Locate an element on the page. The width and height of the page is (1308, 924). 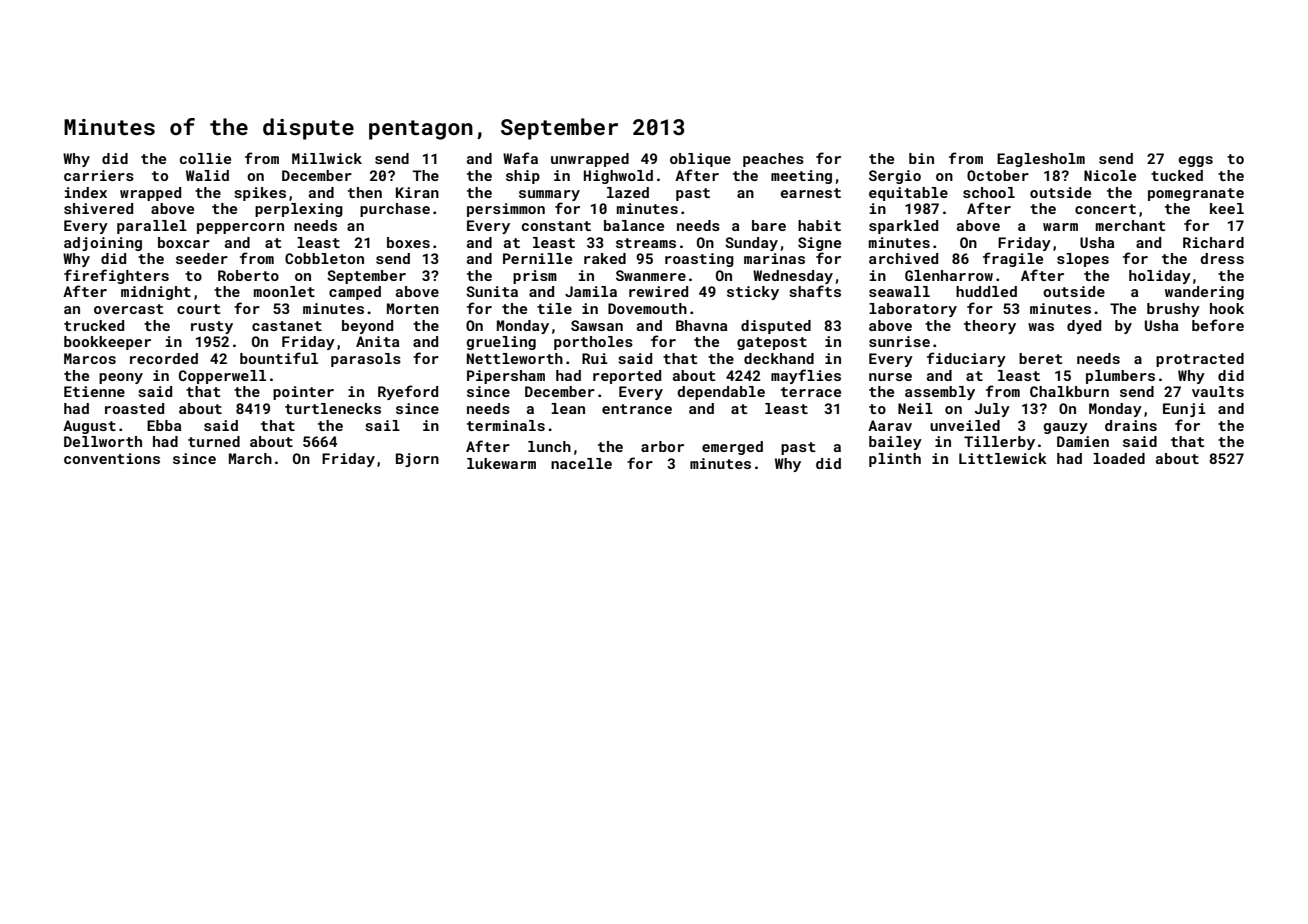
loaded is located at coordinates (1119, 458).
